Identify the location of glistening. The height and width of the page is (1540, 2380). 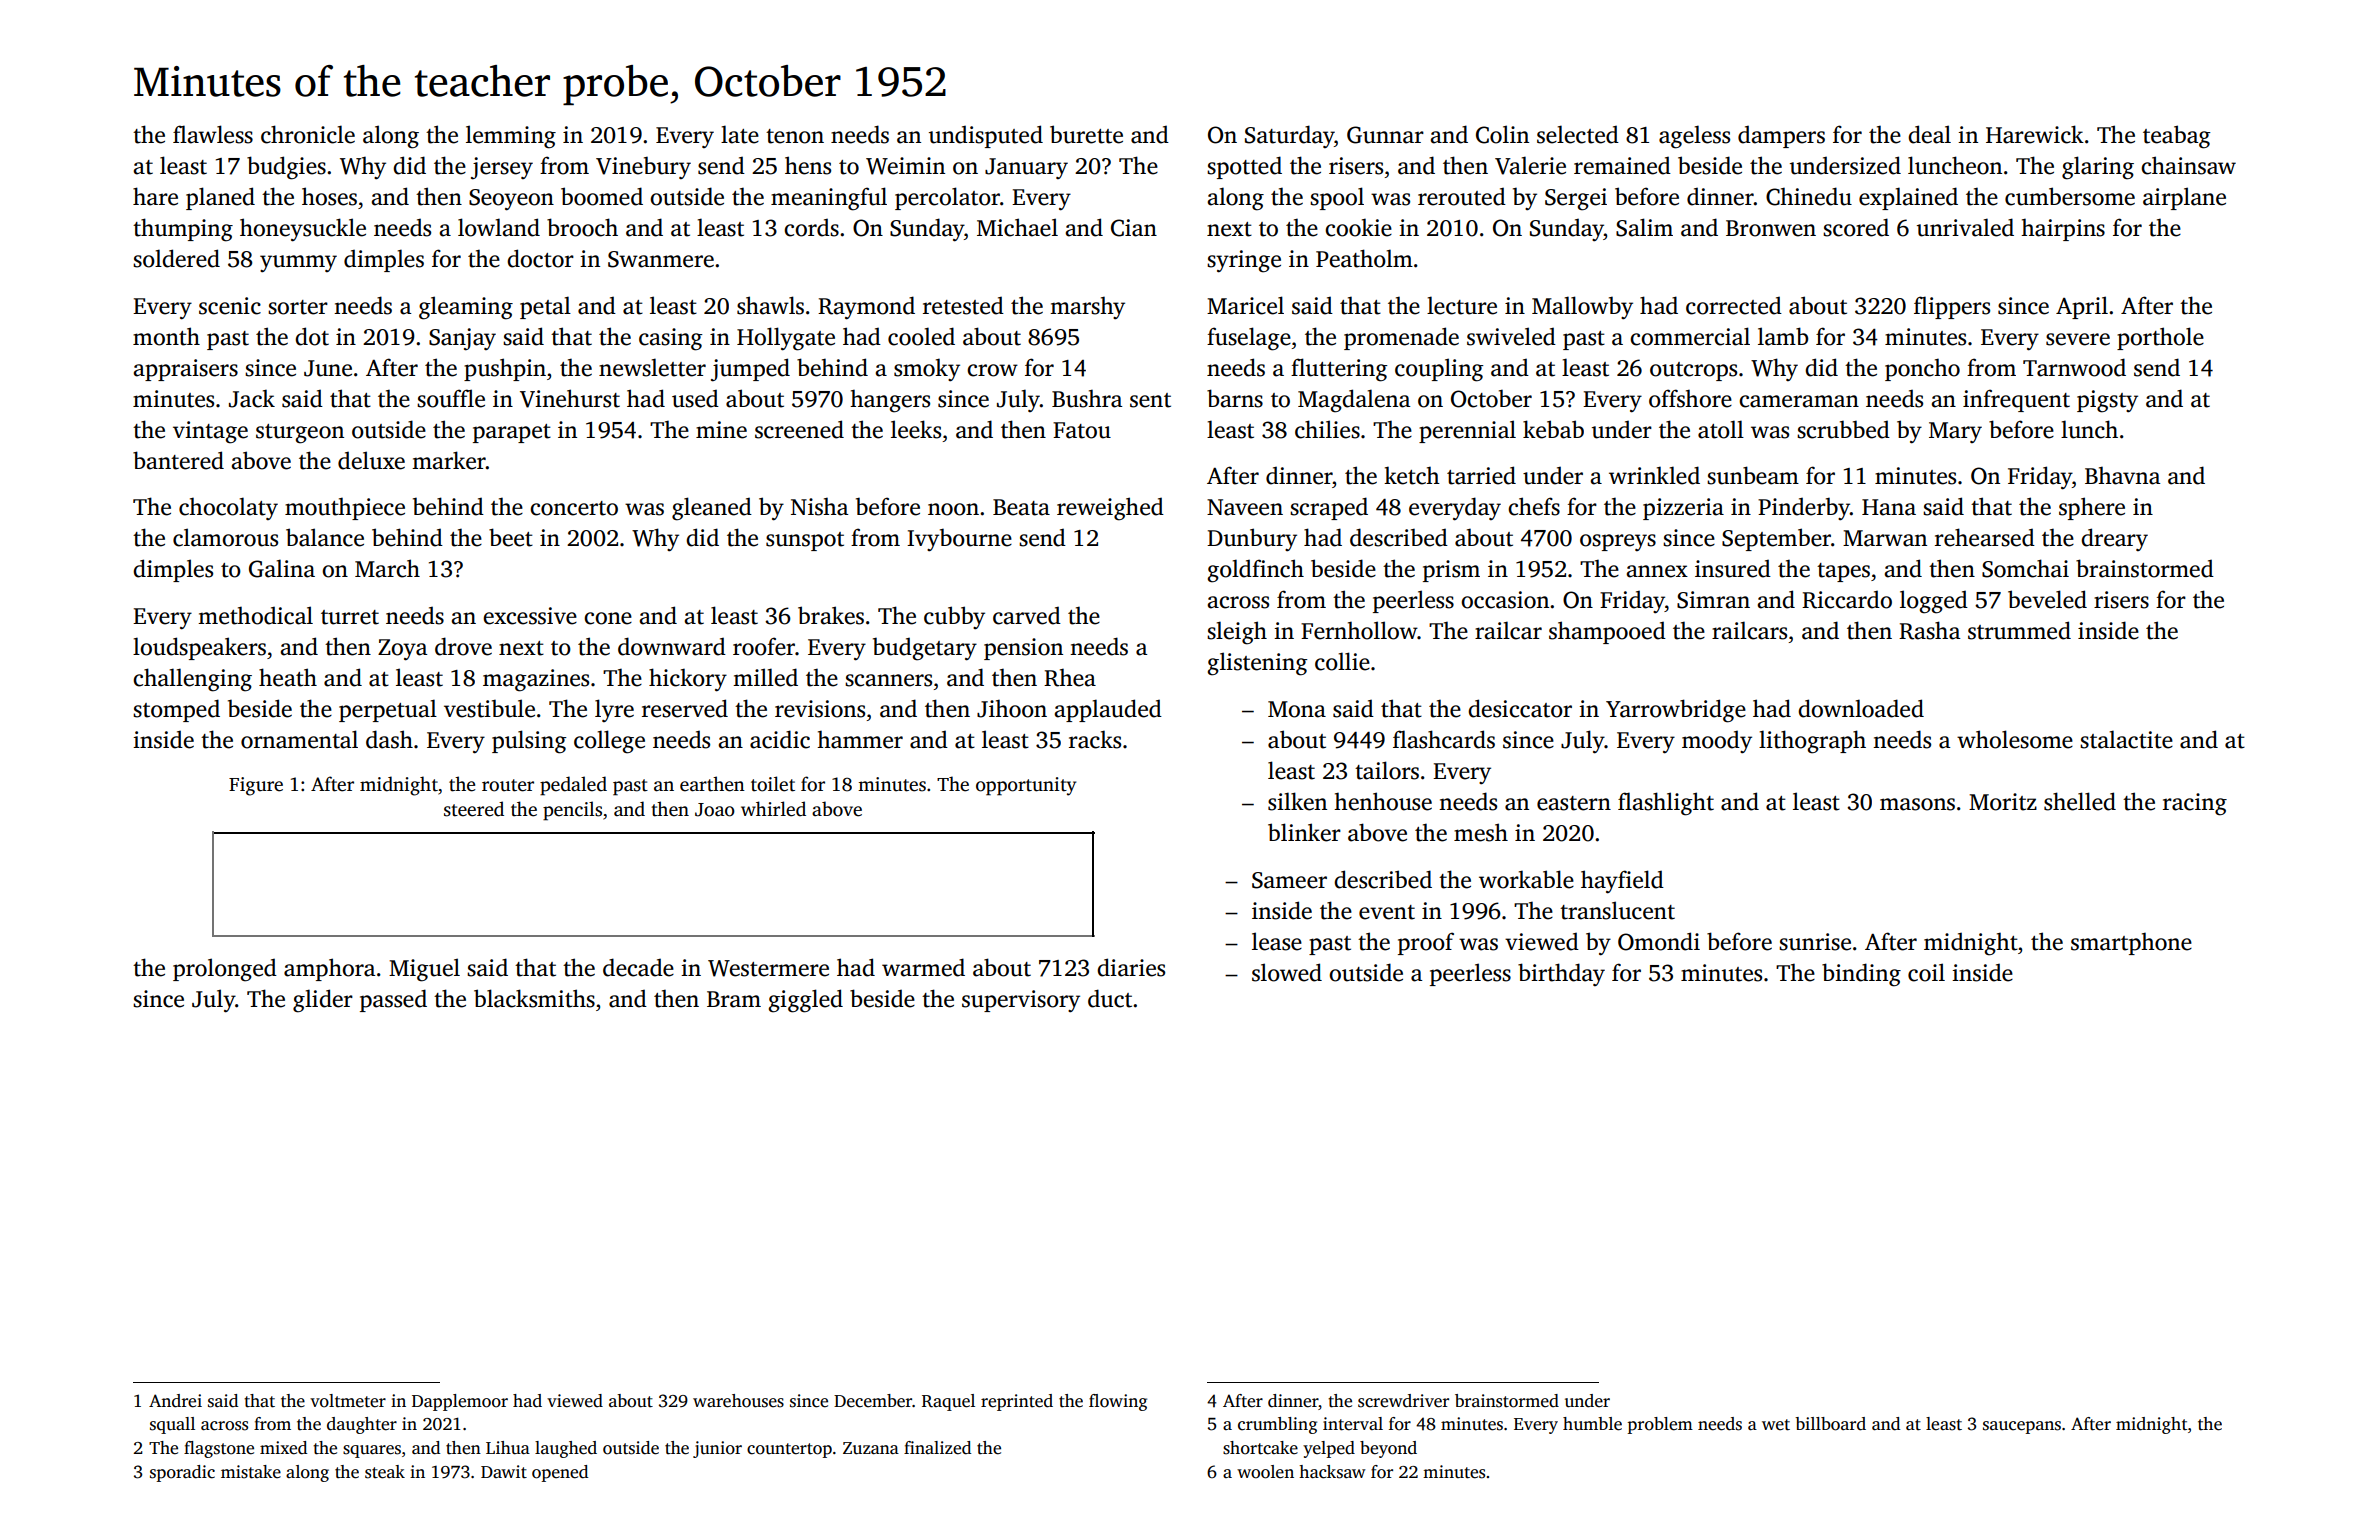
(1257, 664).
